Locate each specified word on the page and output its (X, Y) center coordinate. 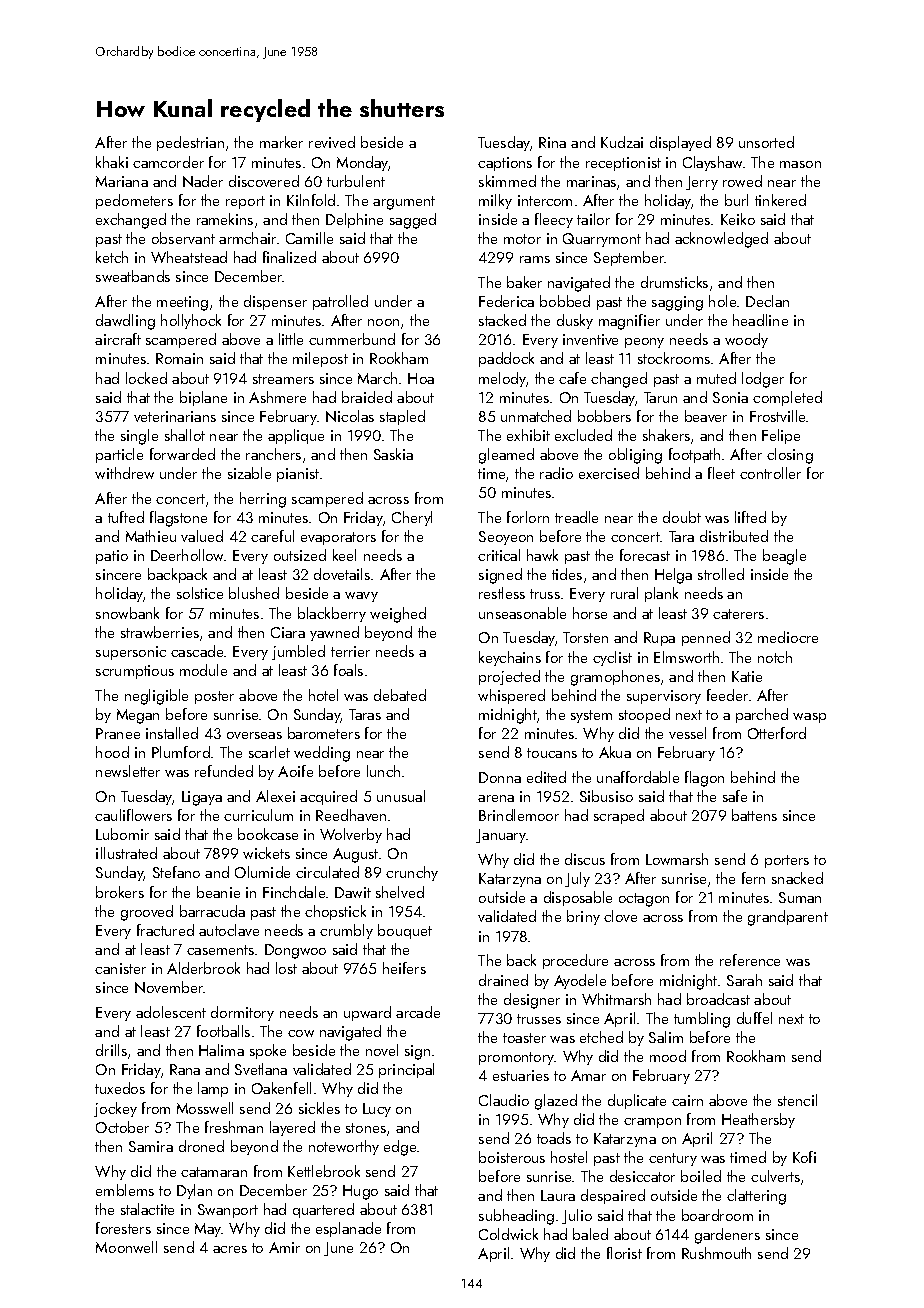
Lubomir (122, 834)
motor (522, 239)
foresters (123, 1228)
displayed (680, 143)
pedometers (134, 201)
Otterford (777, 733)
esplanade (348, 1229)
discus (585, 859)
